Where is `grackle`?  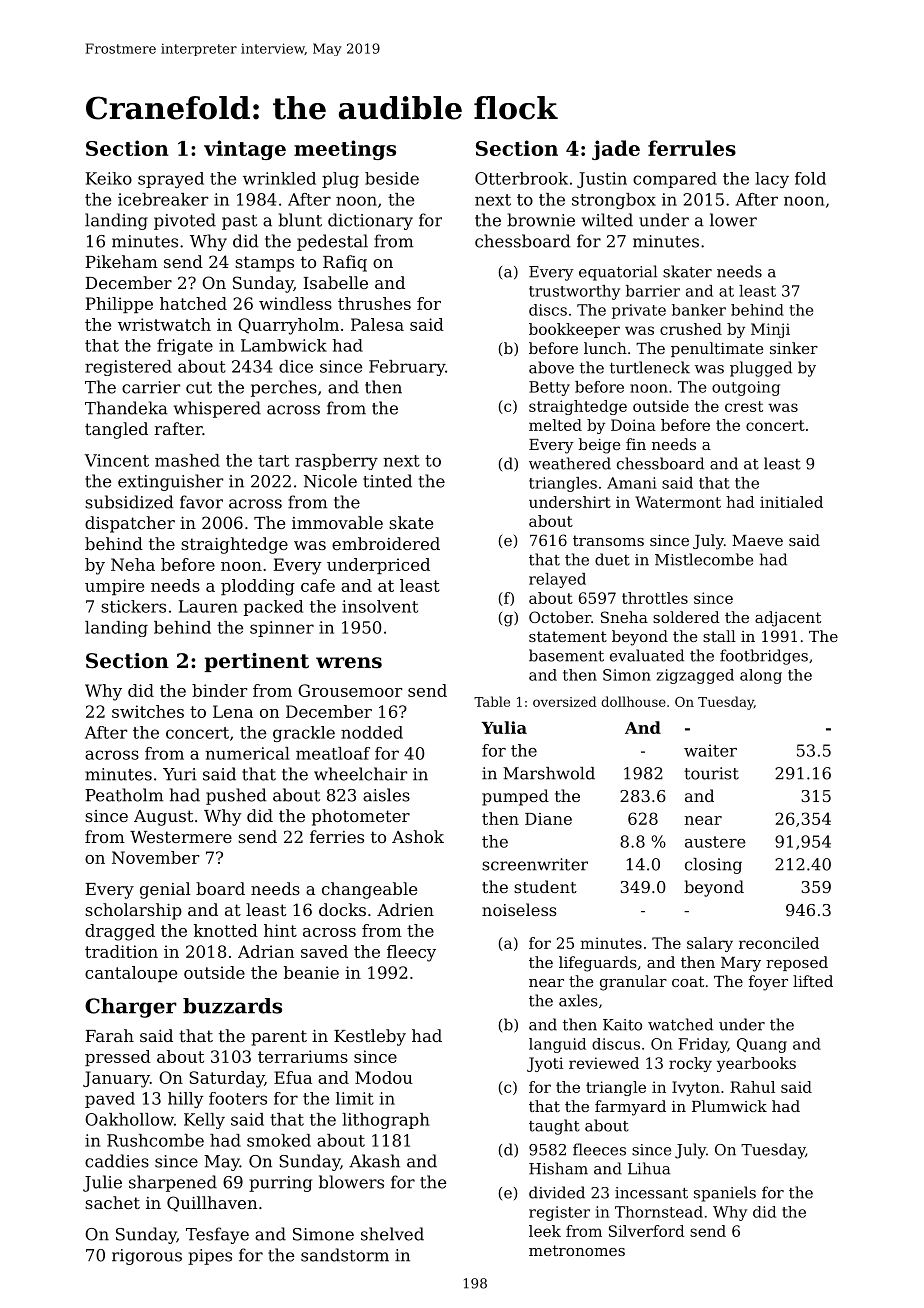 grackle is located at coordinates (304, 734).
